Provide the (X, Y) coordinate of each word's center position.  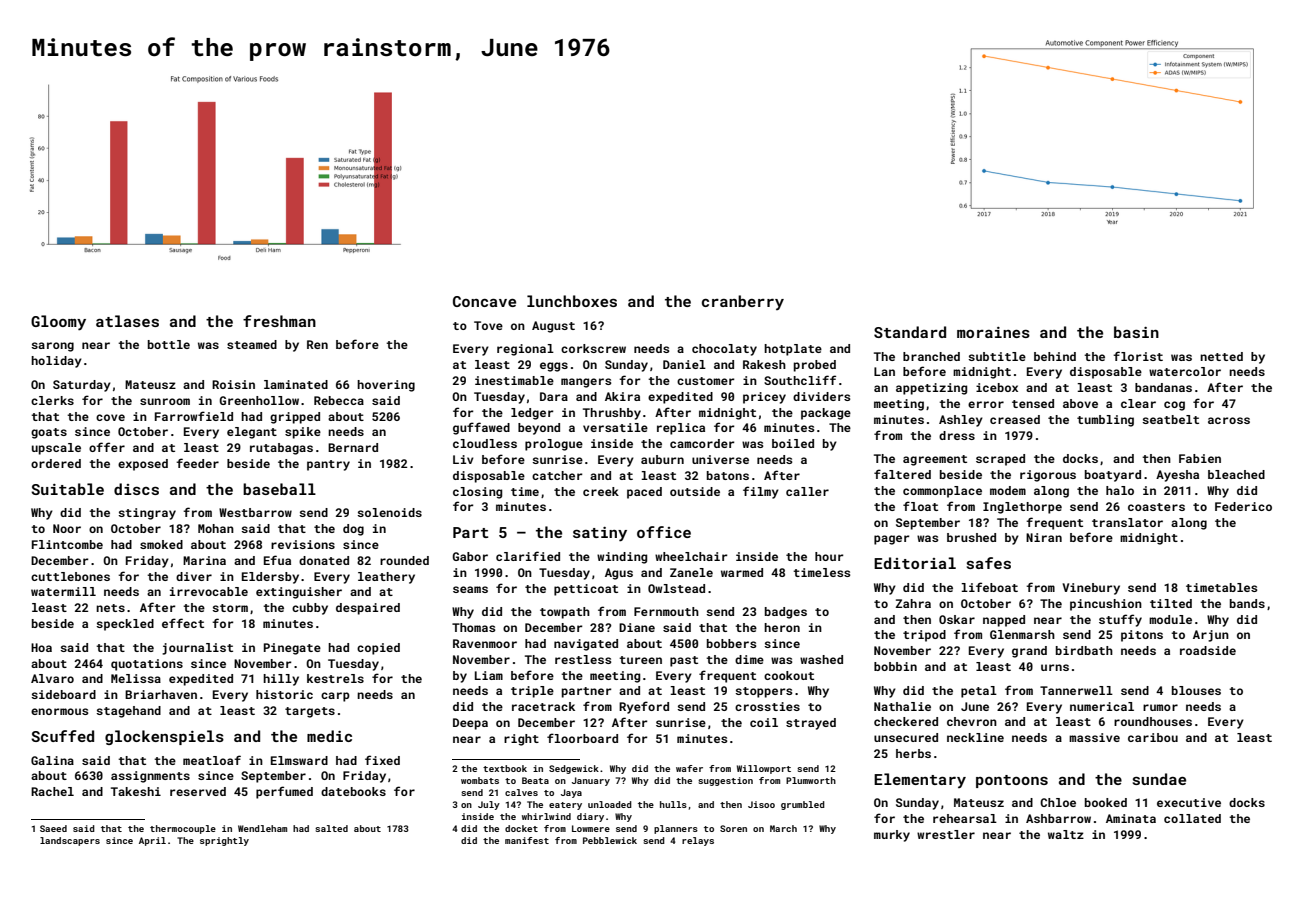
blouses (1196, 690)
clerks (52, 400)
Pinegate (292, 649)
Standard (910, 332)
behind (1055, 356)
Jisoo (761, 804)
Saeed (53, 828)
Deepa (470, 724)
